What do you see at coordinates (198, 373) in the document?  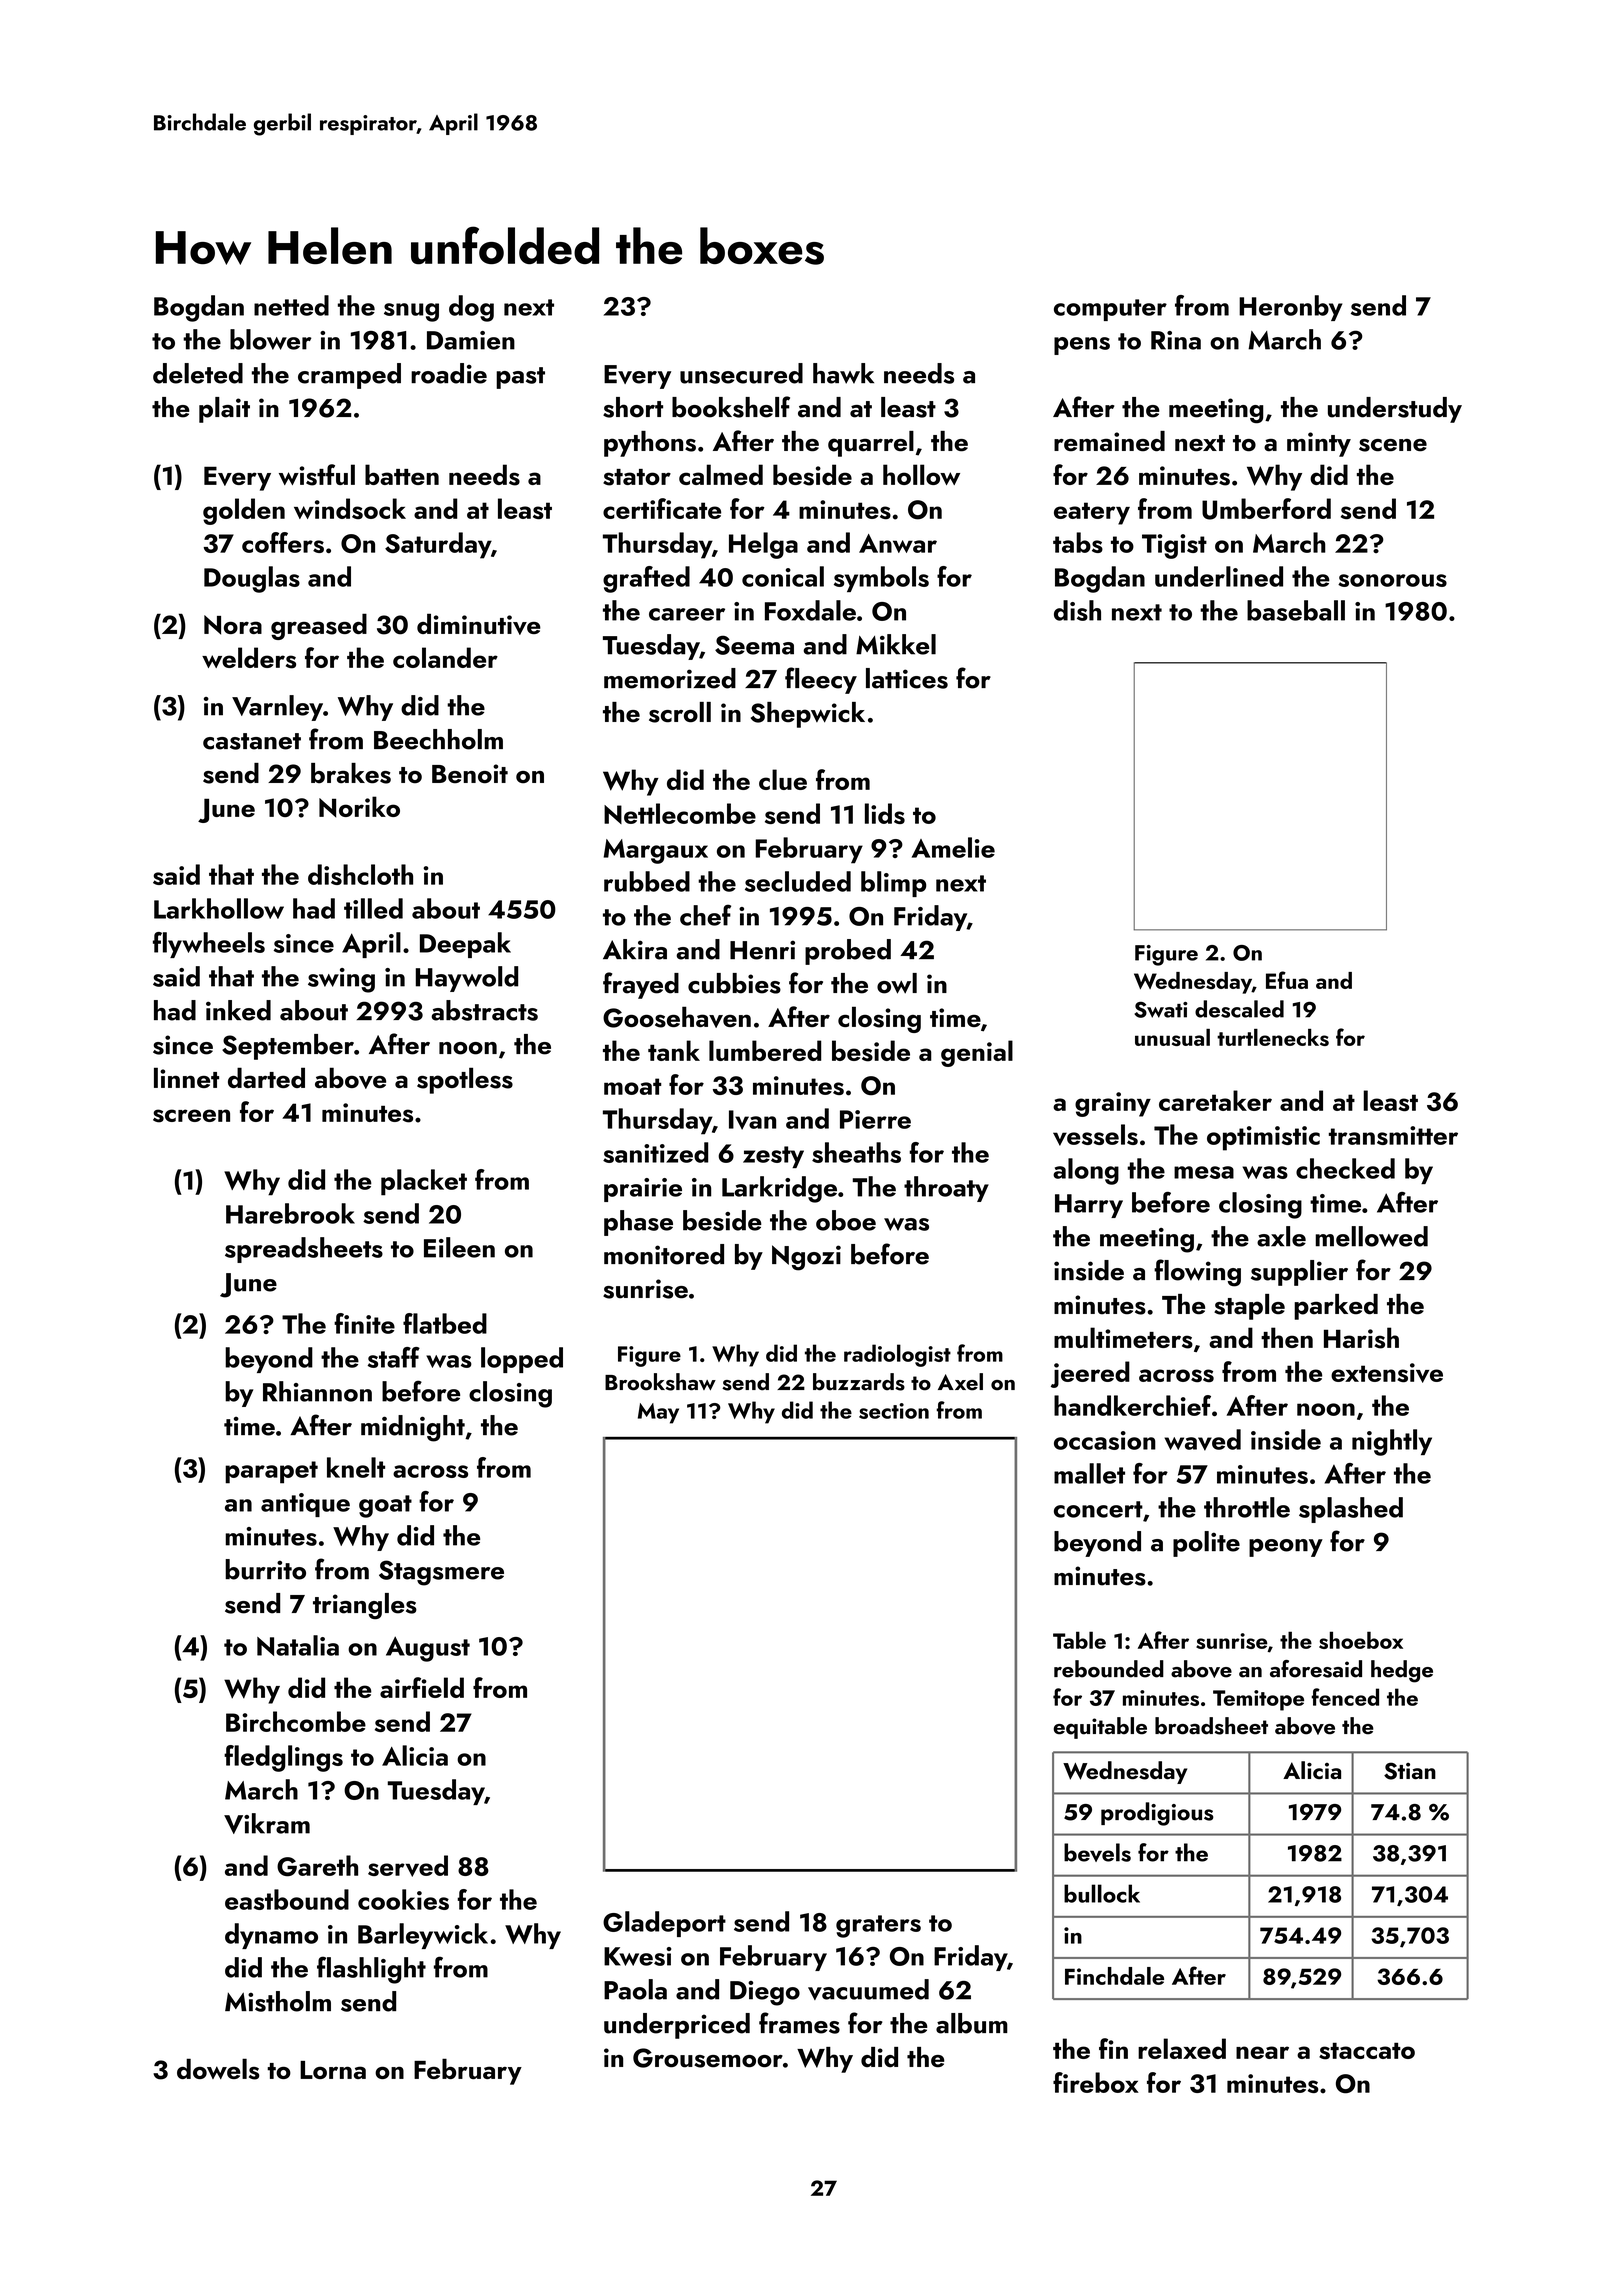 I see `deleted` at bounding box center [198, 373].
